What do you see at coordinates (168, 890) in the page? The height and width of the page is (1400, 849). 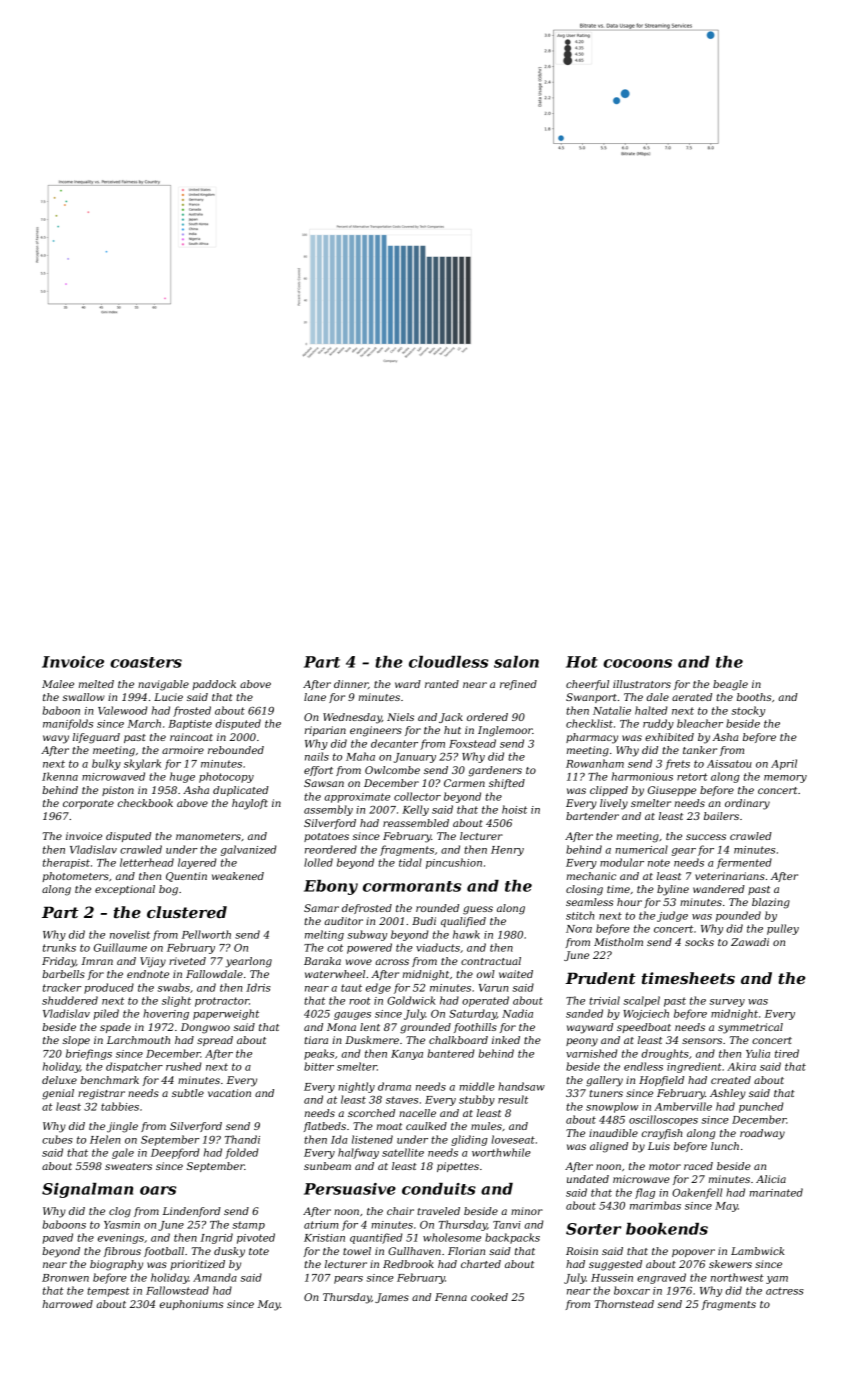 I see `bog` at bounding box center [168, 890].
